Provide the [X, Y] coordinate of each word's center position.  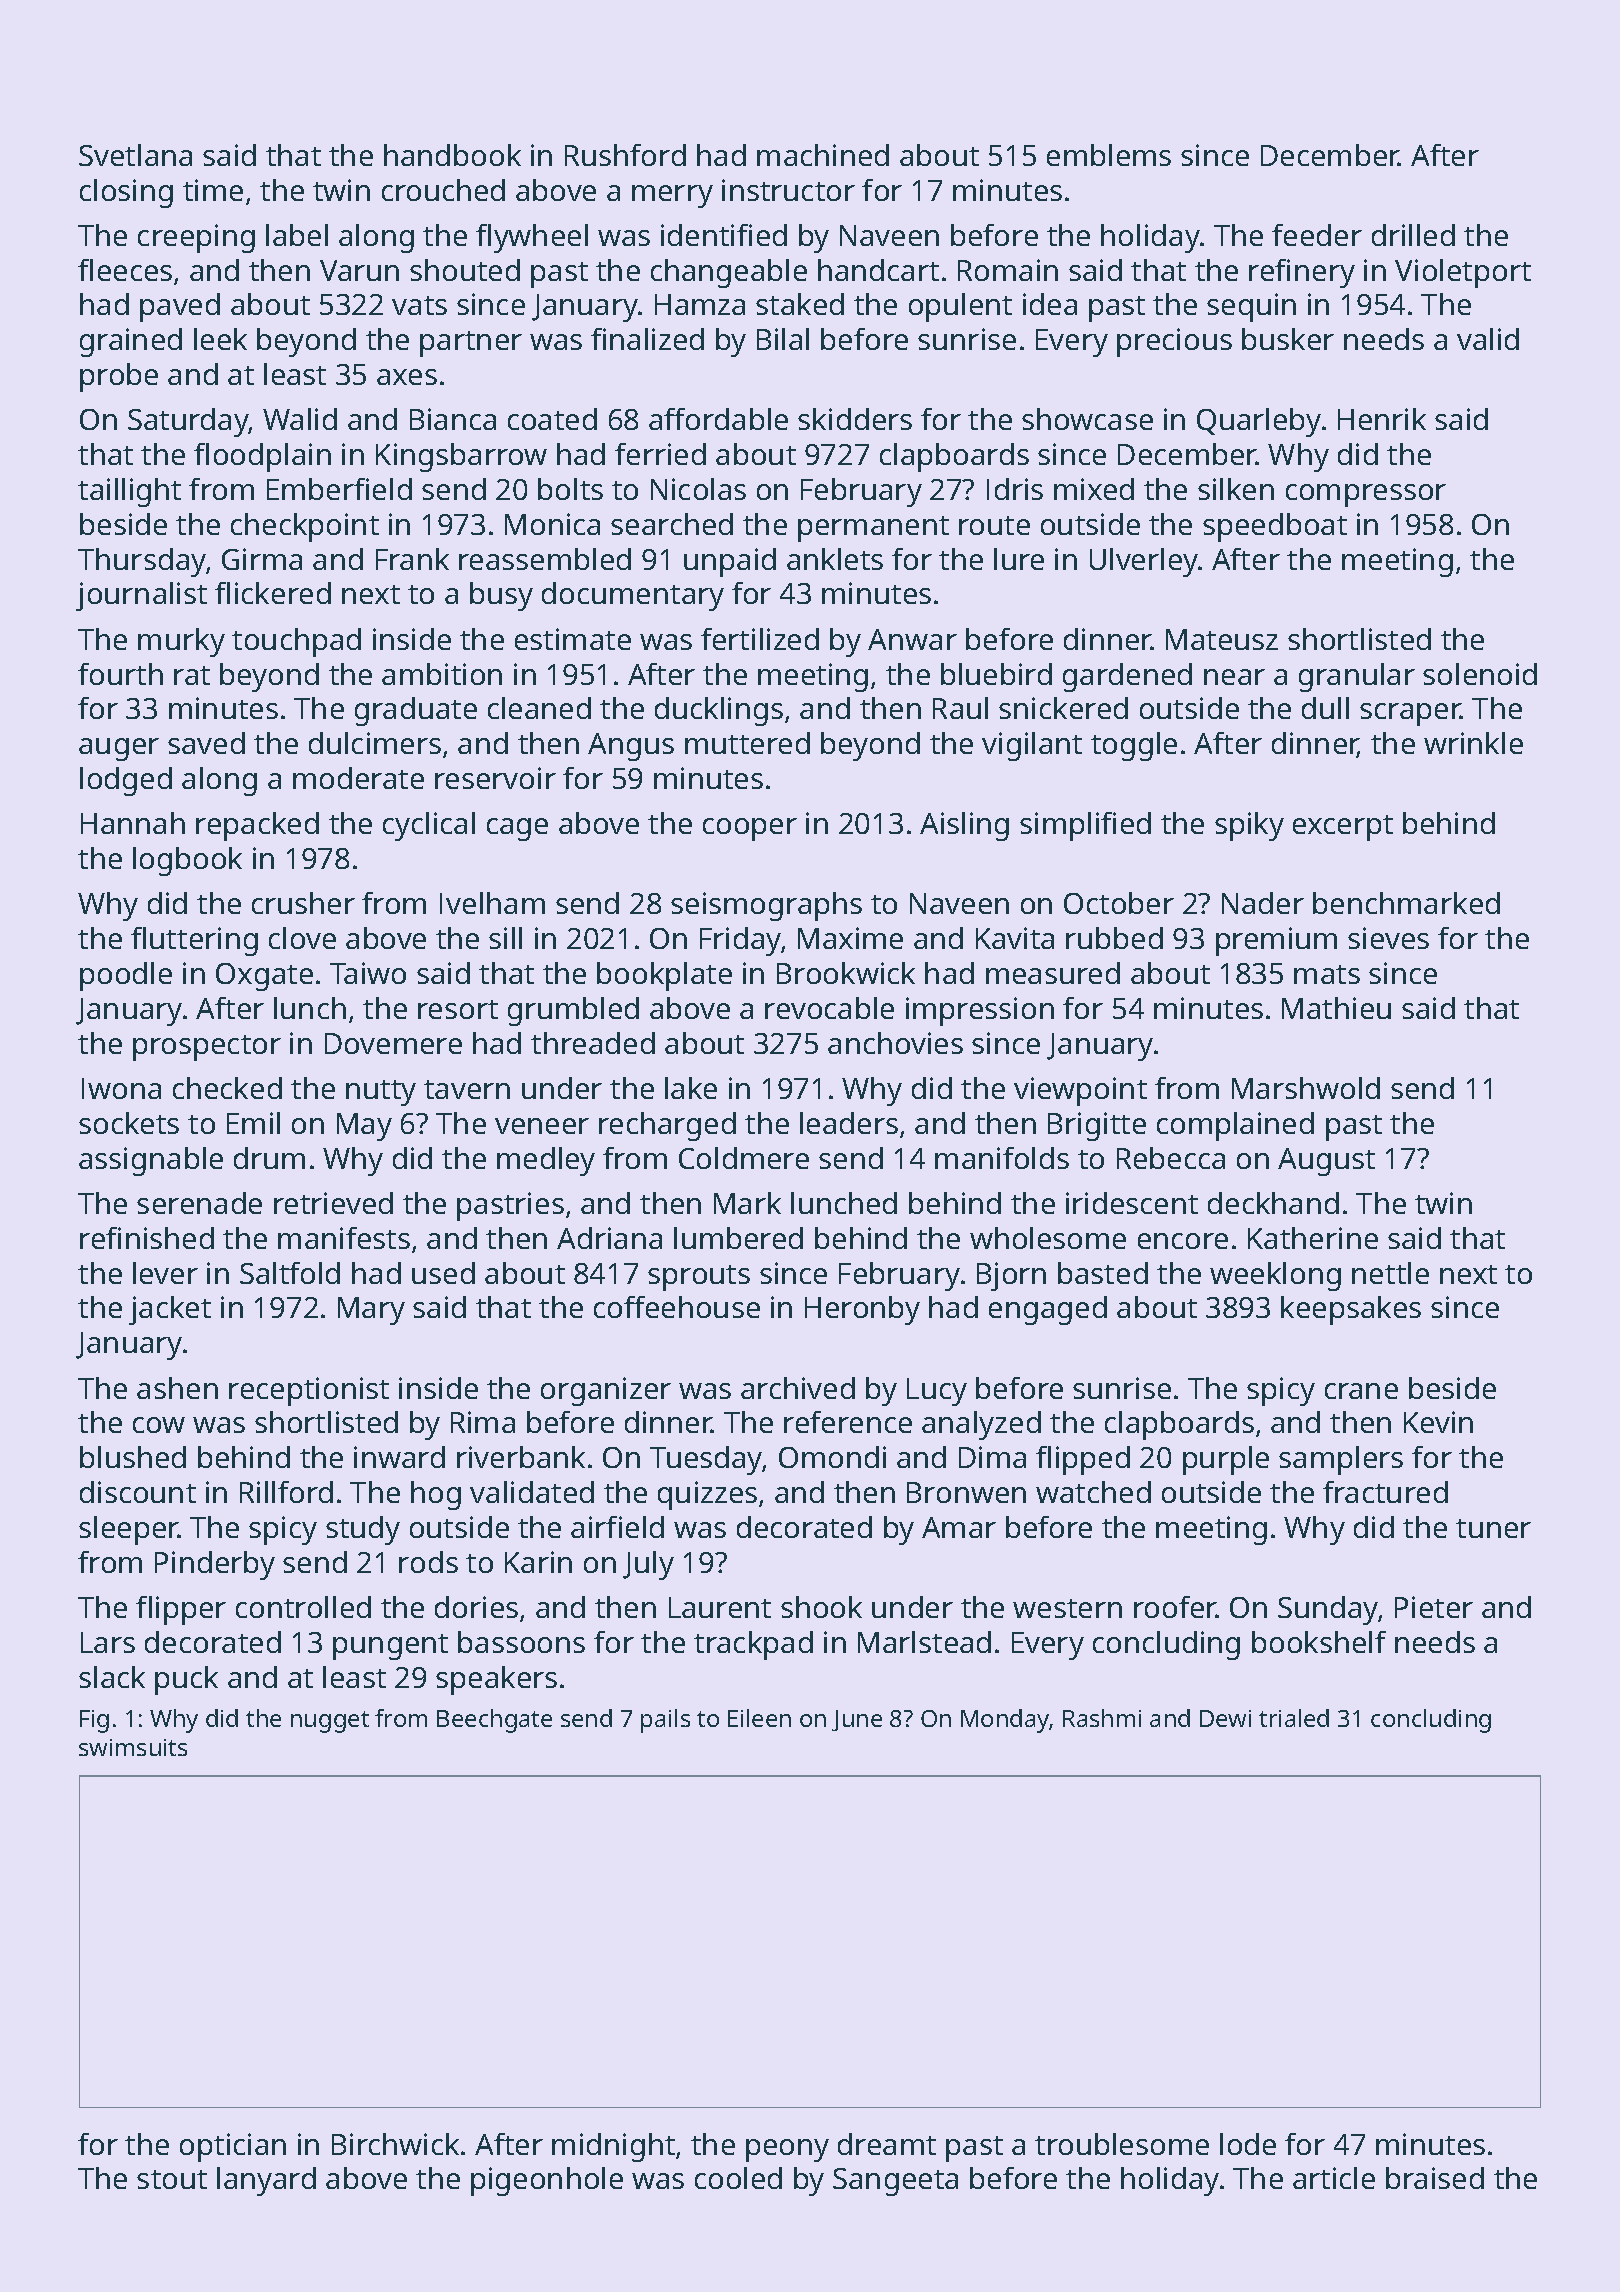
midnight [613, 2147]
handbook [452, 155]
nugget [330, 1722]
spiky [1249, 826]
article [1334, 2178]
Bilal [783, 339]
